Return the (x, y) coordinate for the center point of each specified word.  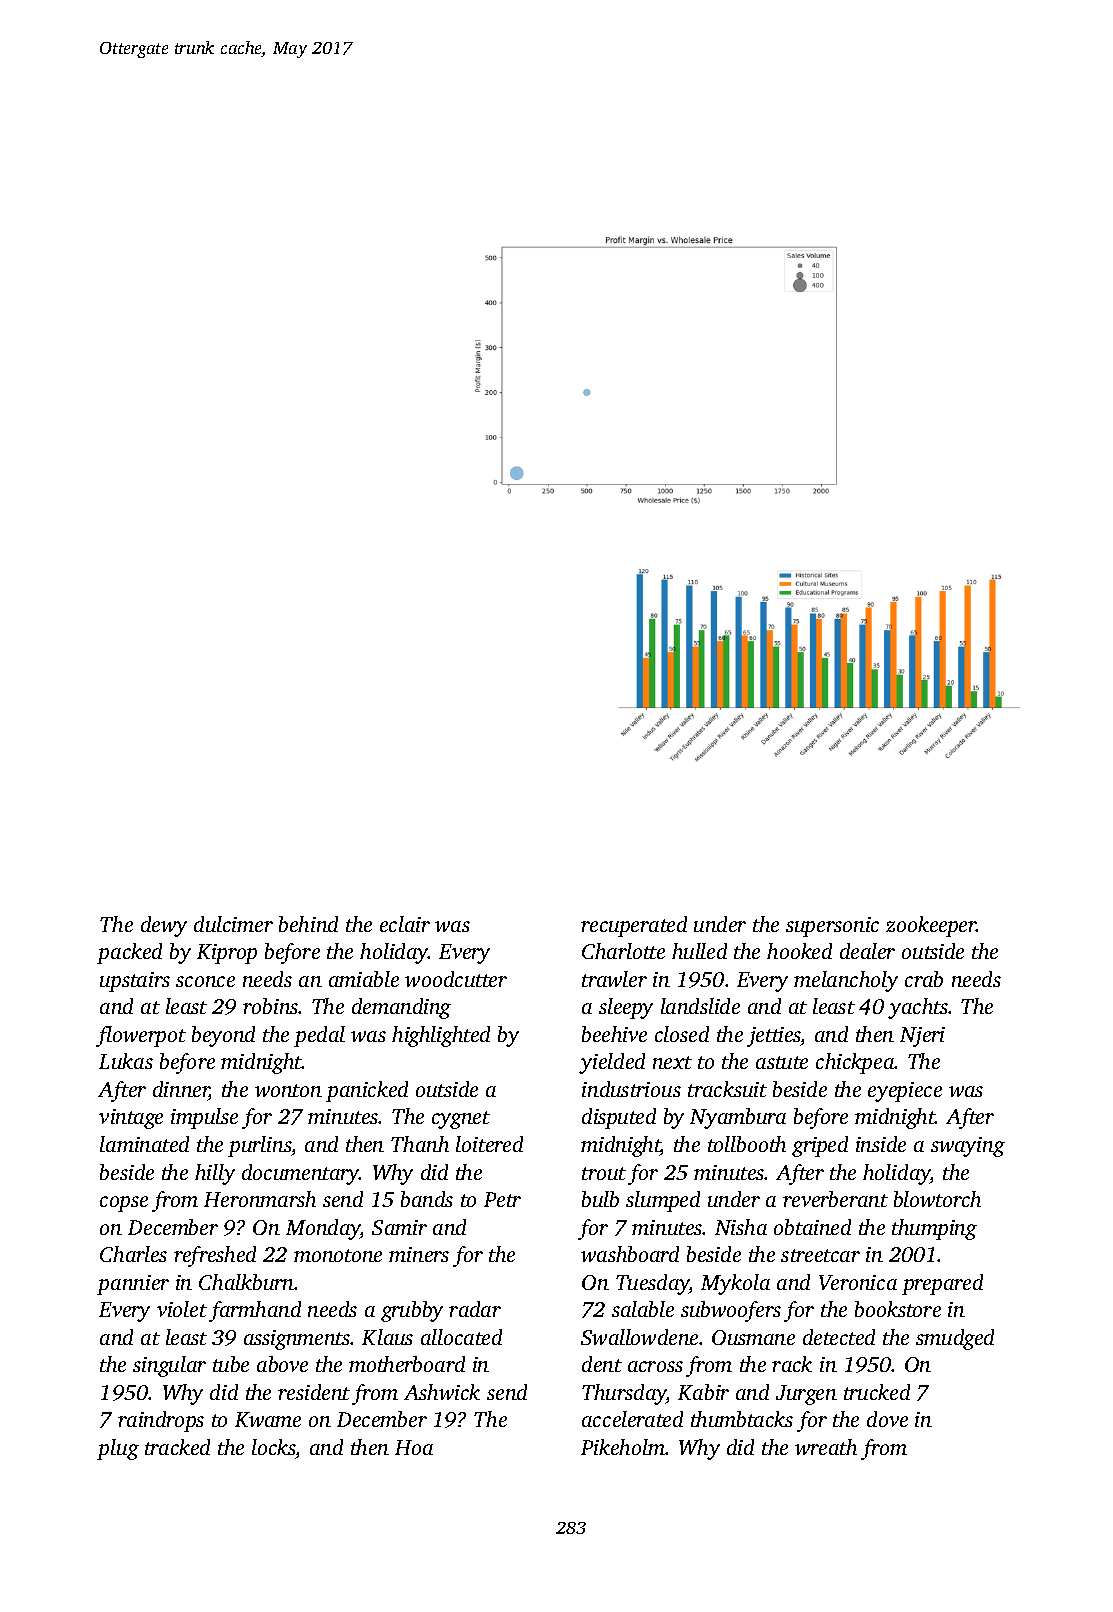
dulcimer (233, 924)
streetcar (820, 1255)
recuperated (634, 926)
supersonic (832, 927)
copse (124, 1204)
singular (169, 1366)
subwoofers (731, 1311)
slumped (663, 1201)
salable (643, 1309)
